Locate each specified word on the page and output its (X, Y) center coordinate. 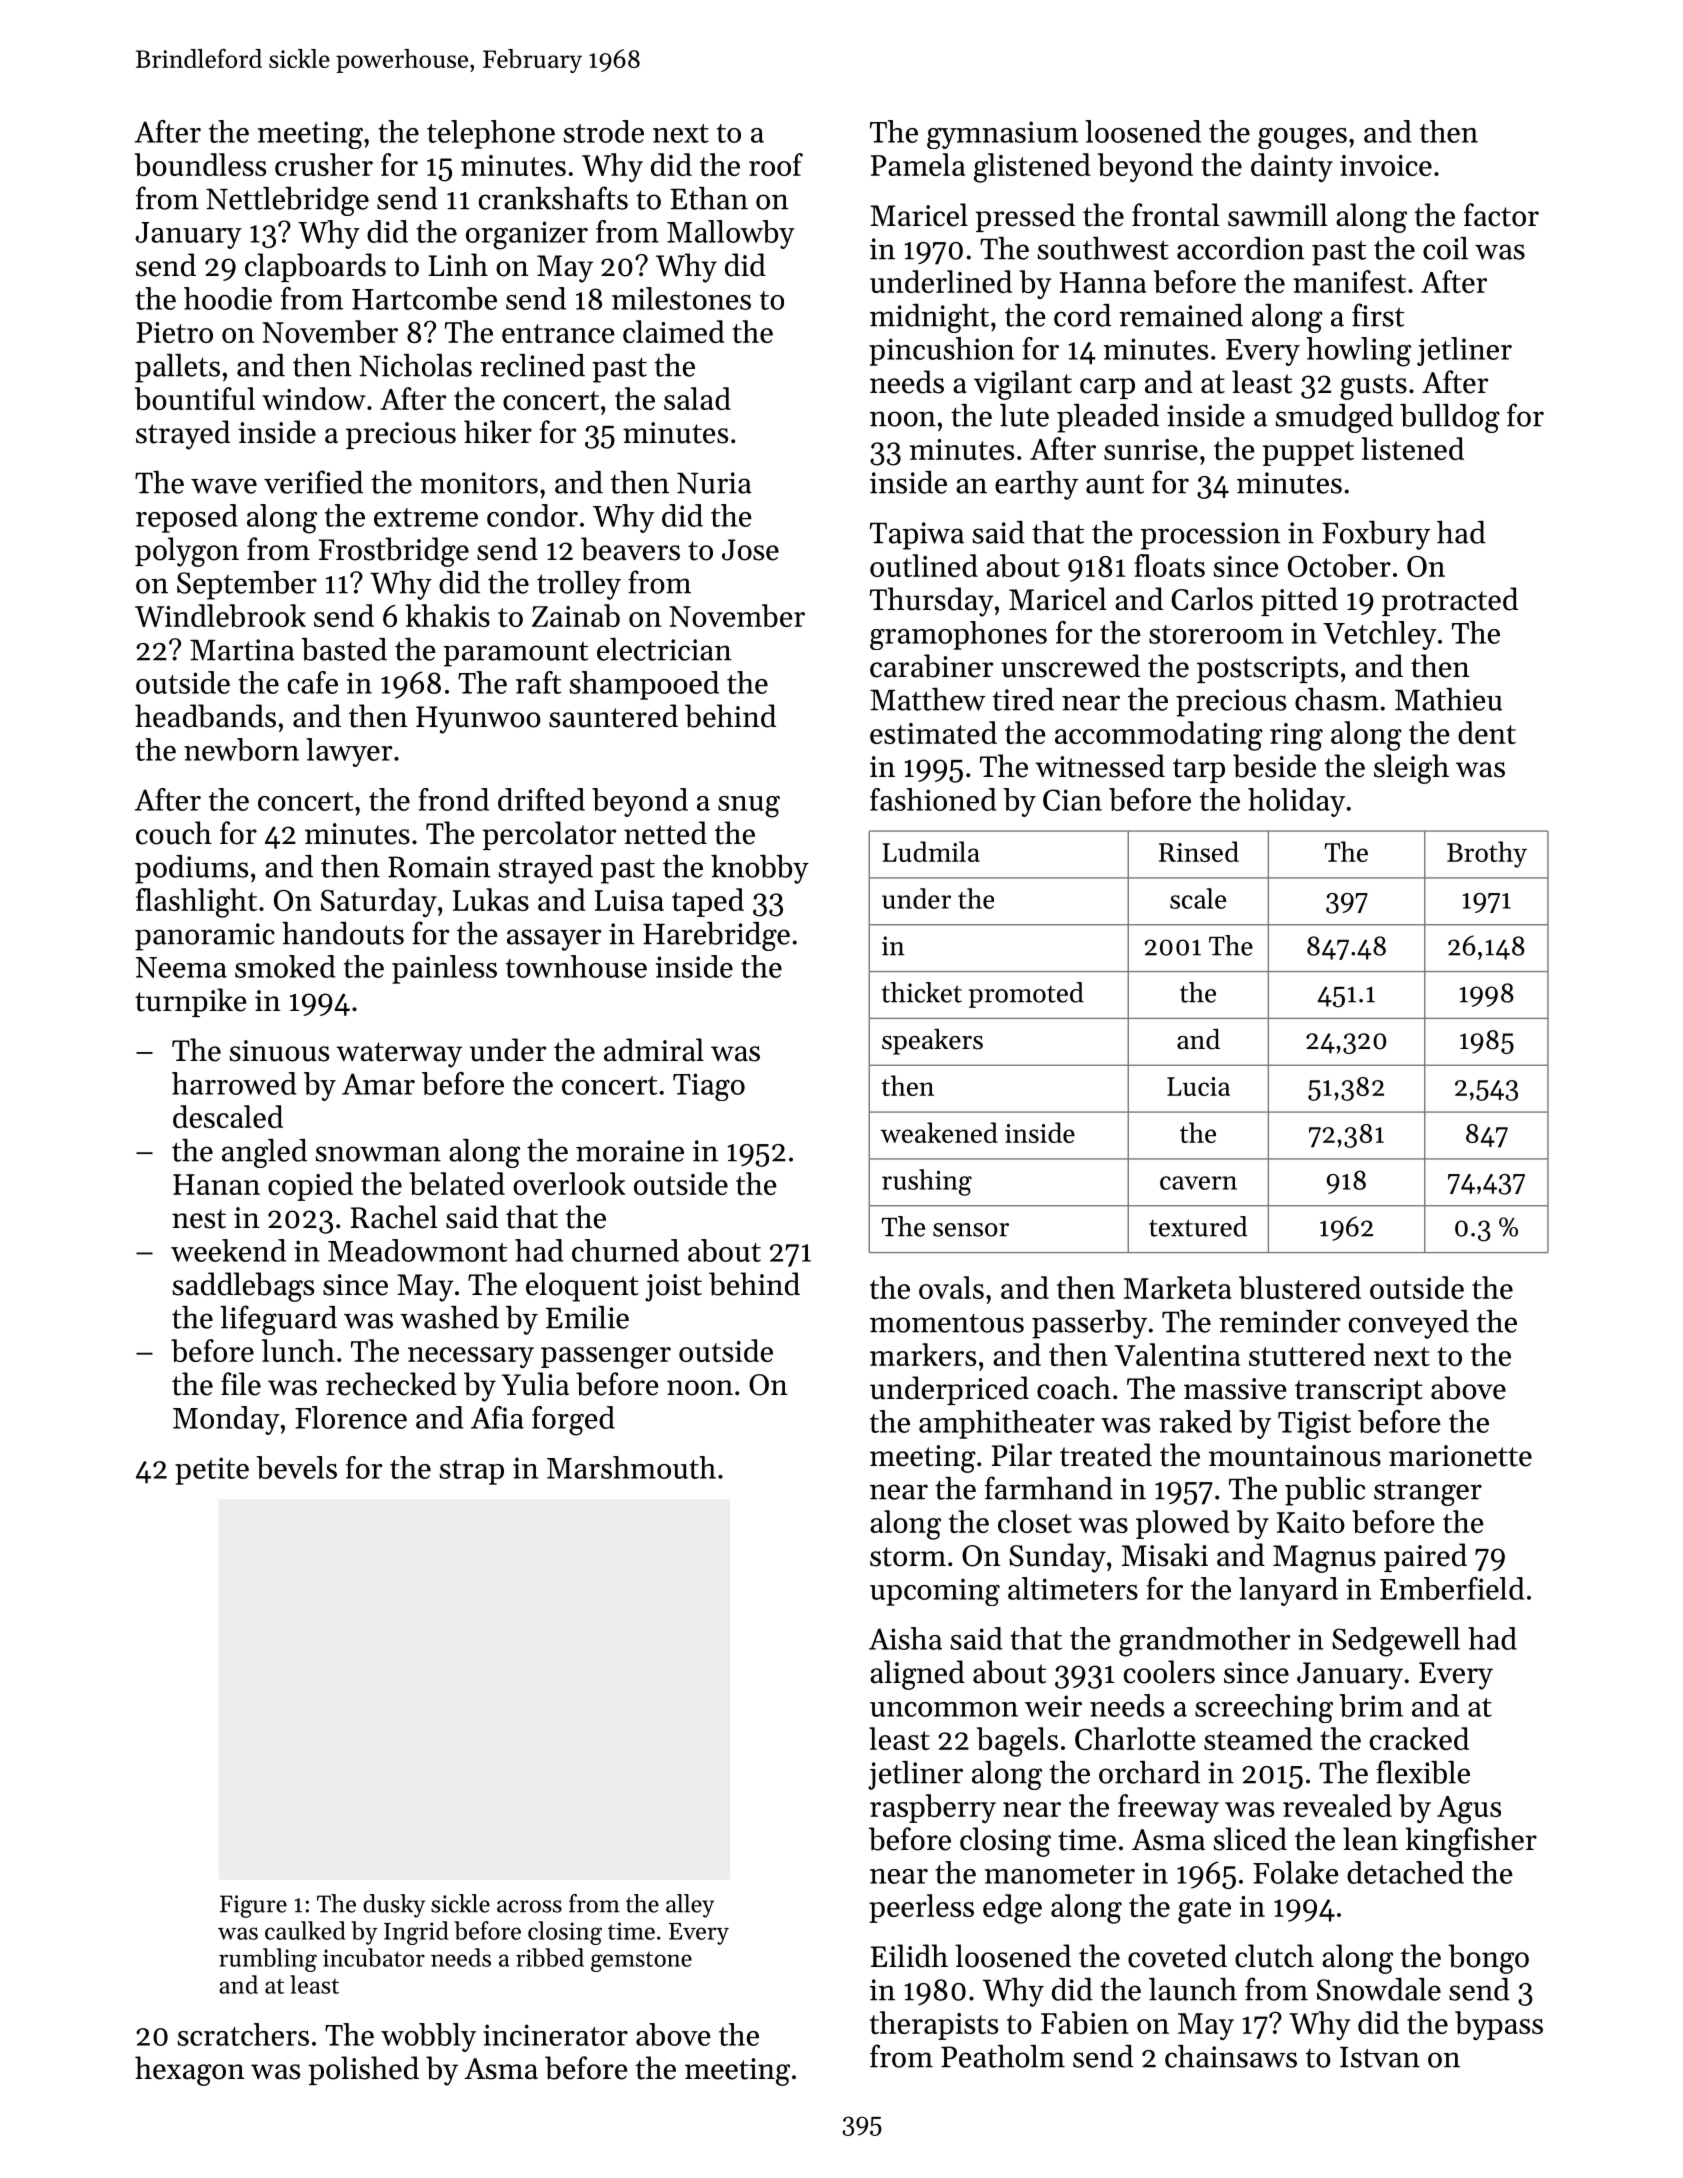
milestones (681, 298)
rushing (927, 1182)
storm (908, 1557)
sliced (1250, 1839)
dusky (394, 1906)
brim (1371, 1705)
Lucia (1198, 1086)
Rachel (394, 1217)
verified (313, 482)
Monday (226, 1420)
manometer (1060, 1874)
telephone (491, 134)
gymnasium (1002, 135)
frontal (1176, 215)
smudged (1334, 418)
